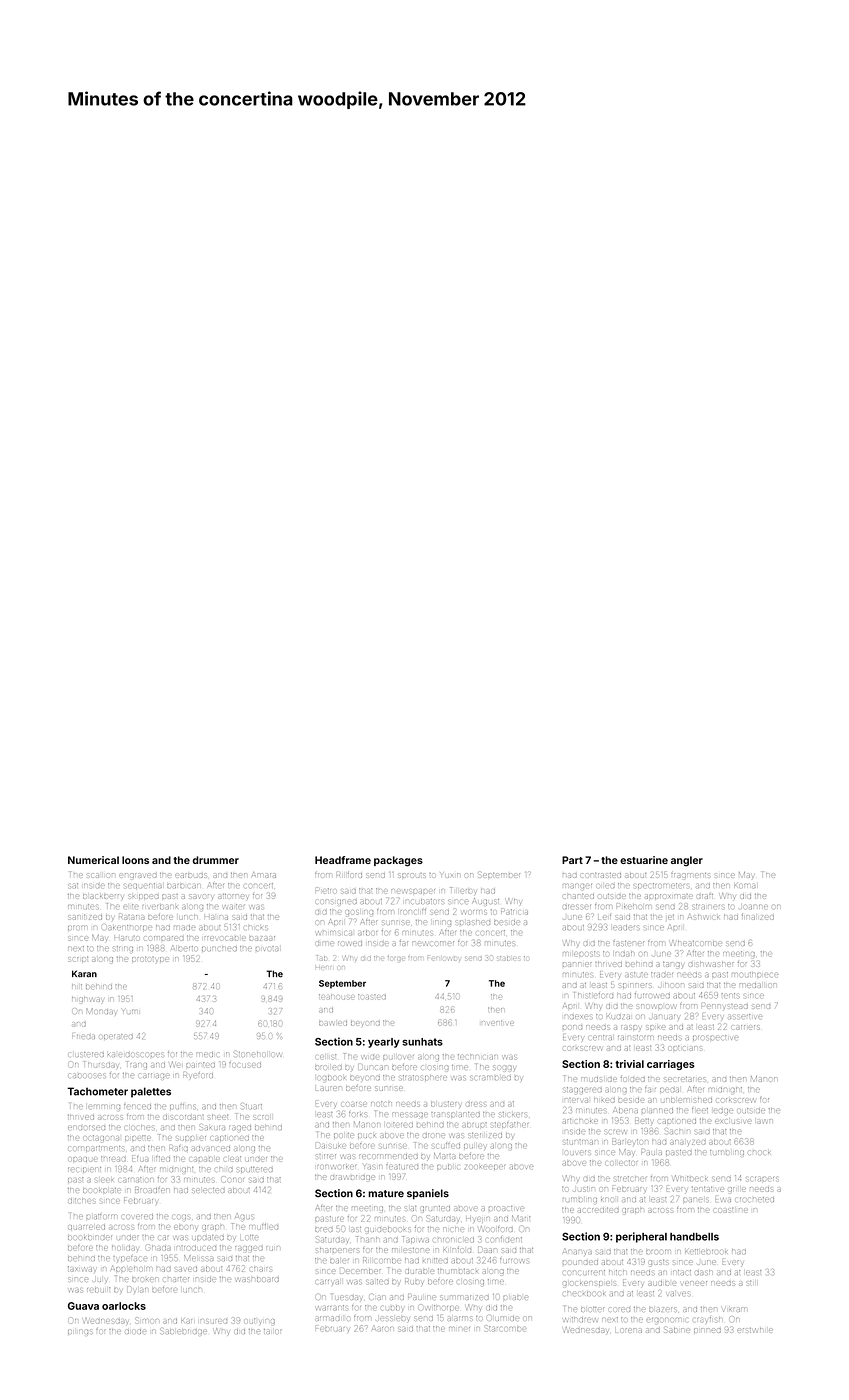 The height and width of the screenshot is (1400, 849). I want to click on tailor, so click(273, 1331).
